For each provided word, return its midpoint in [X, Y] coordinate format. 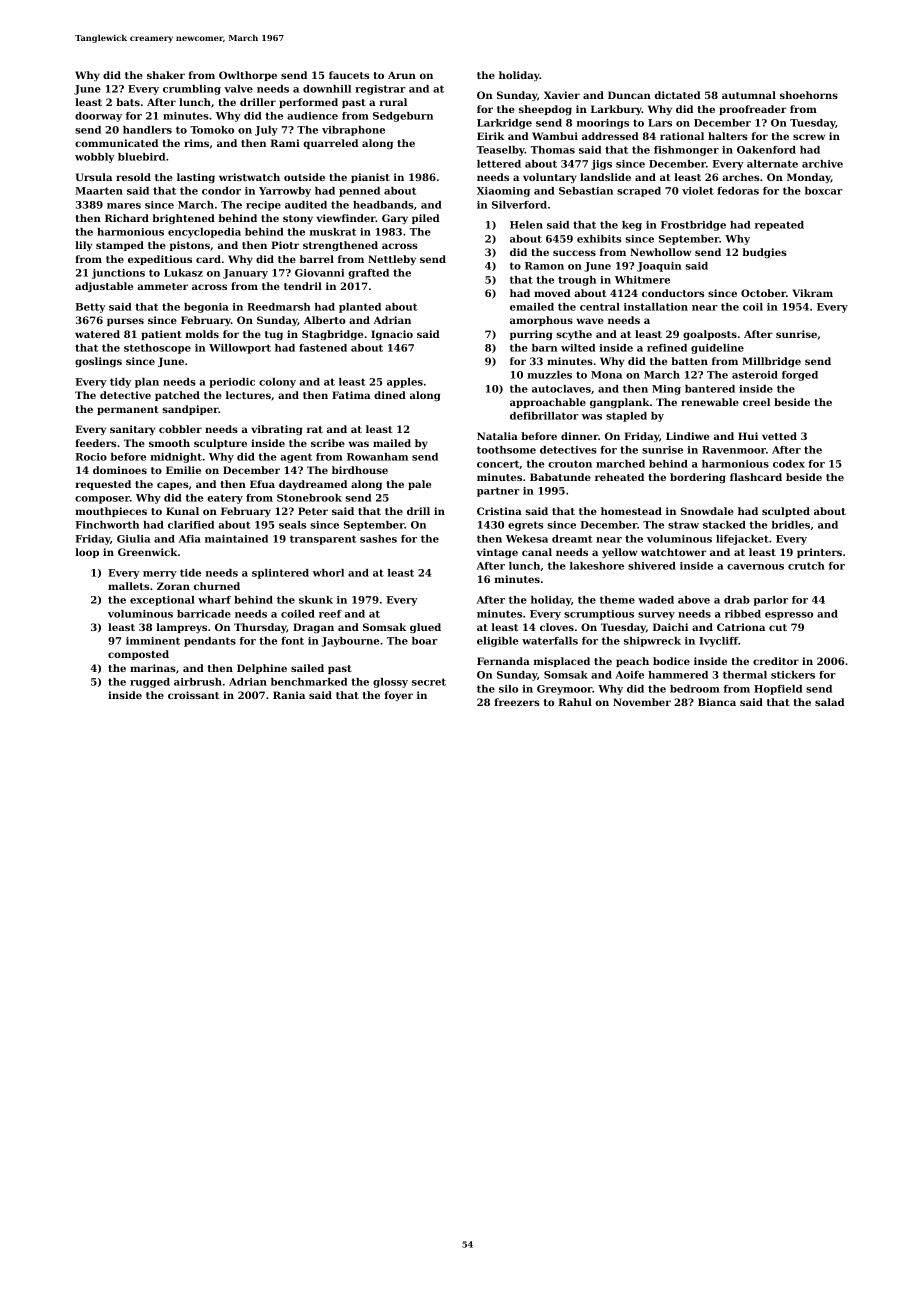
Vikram [812, 293]
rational [682, 136]
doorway [98, 117]
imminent [153, 641]
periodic [232, 383]
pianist [370, 178]
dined [390, 395]
